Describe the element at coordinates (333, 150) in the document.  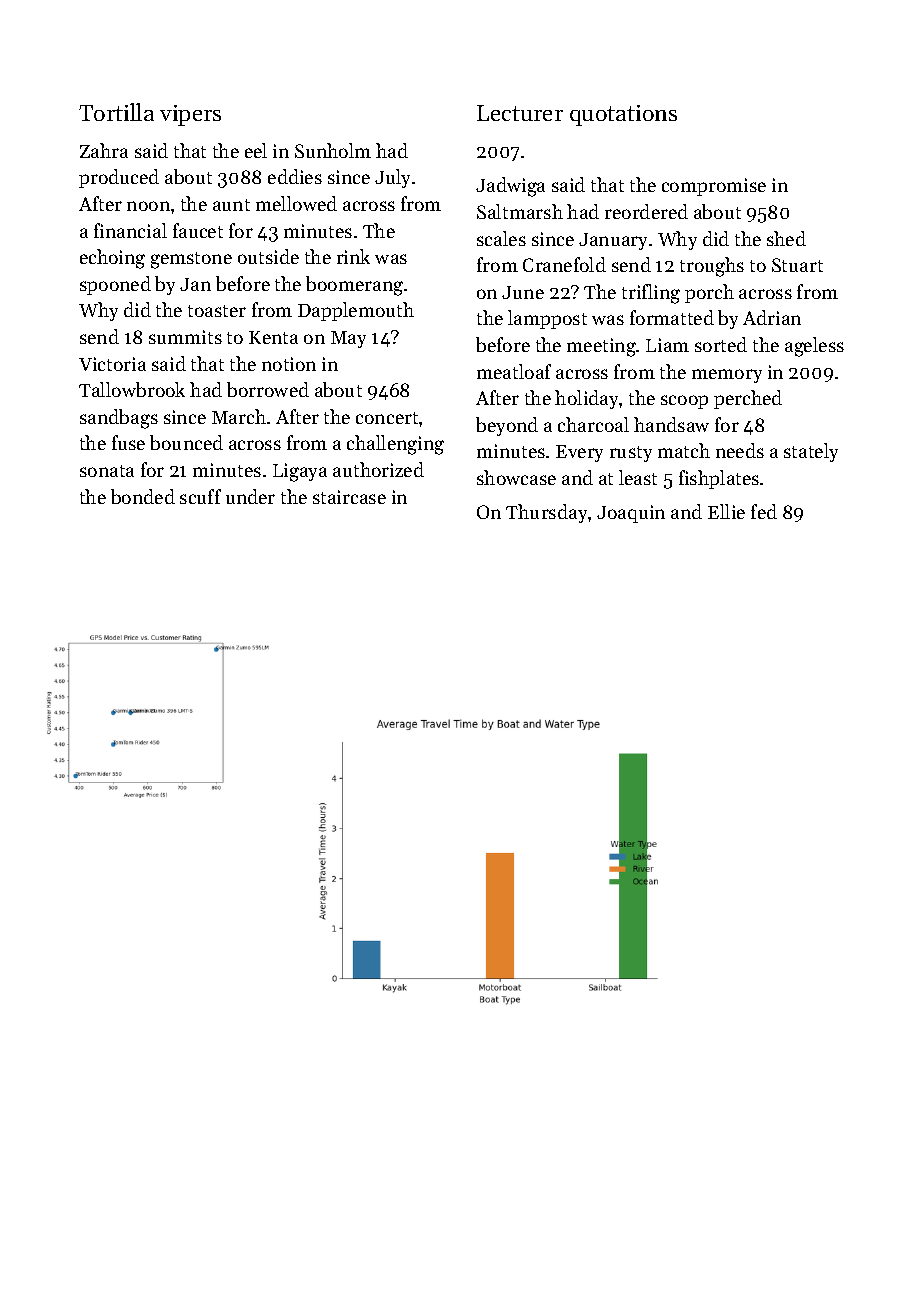
I see `Sunholm` at that location.
